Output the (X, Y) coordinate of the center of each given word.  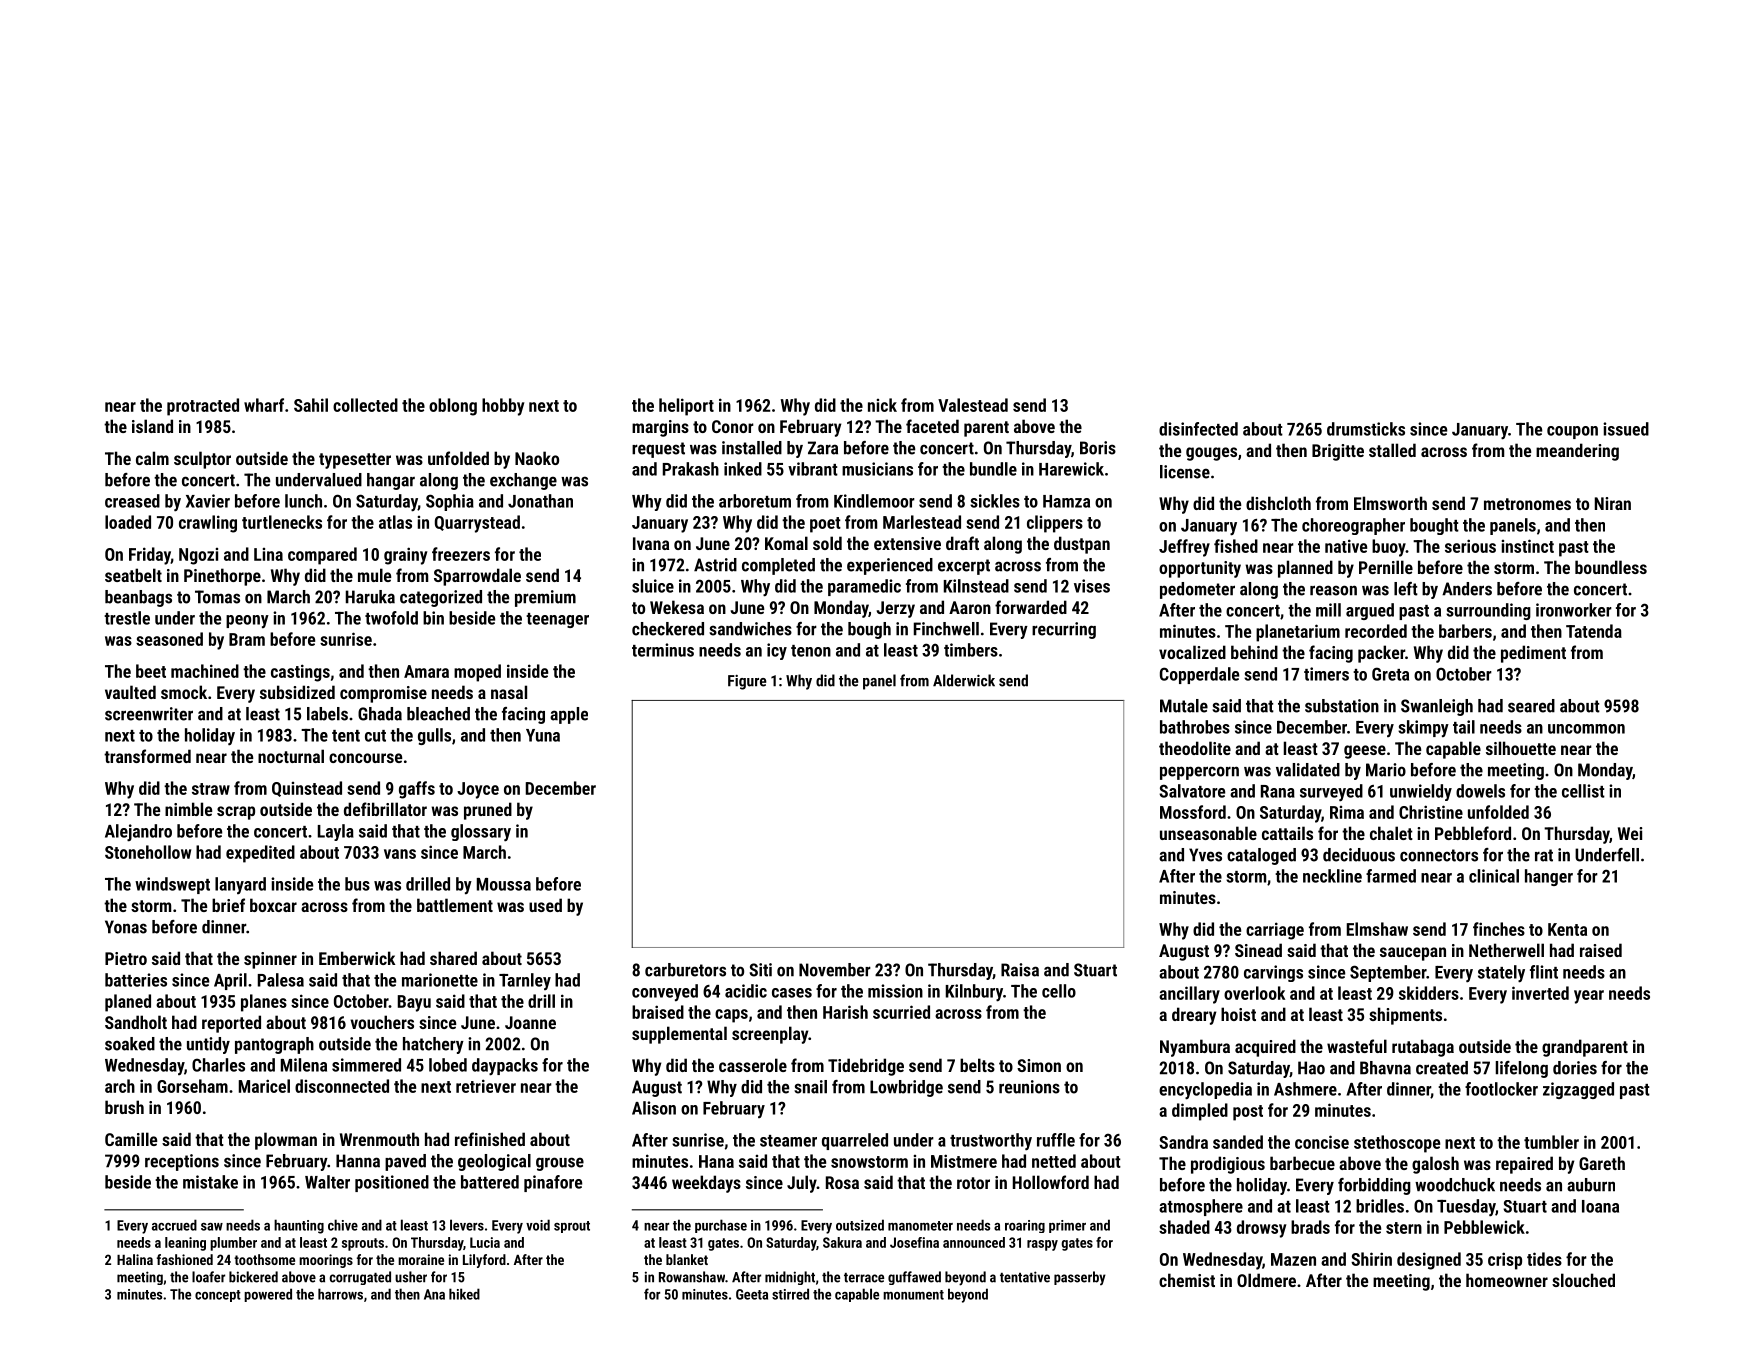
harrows (340, 1294)
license (1185, 472)
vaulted (130, 692)
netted (1054, 1161)
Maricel (264, 1086)
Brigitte (1338, 452)
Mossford (1193, 812)
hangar (391, 481)
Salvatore (1192, 791)
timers (1326, 674)
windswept (172, 885)
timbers (971, 650)
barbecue (1302, 1163)
